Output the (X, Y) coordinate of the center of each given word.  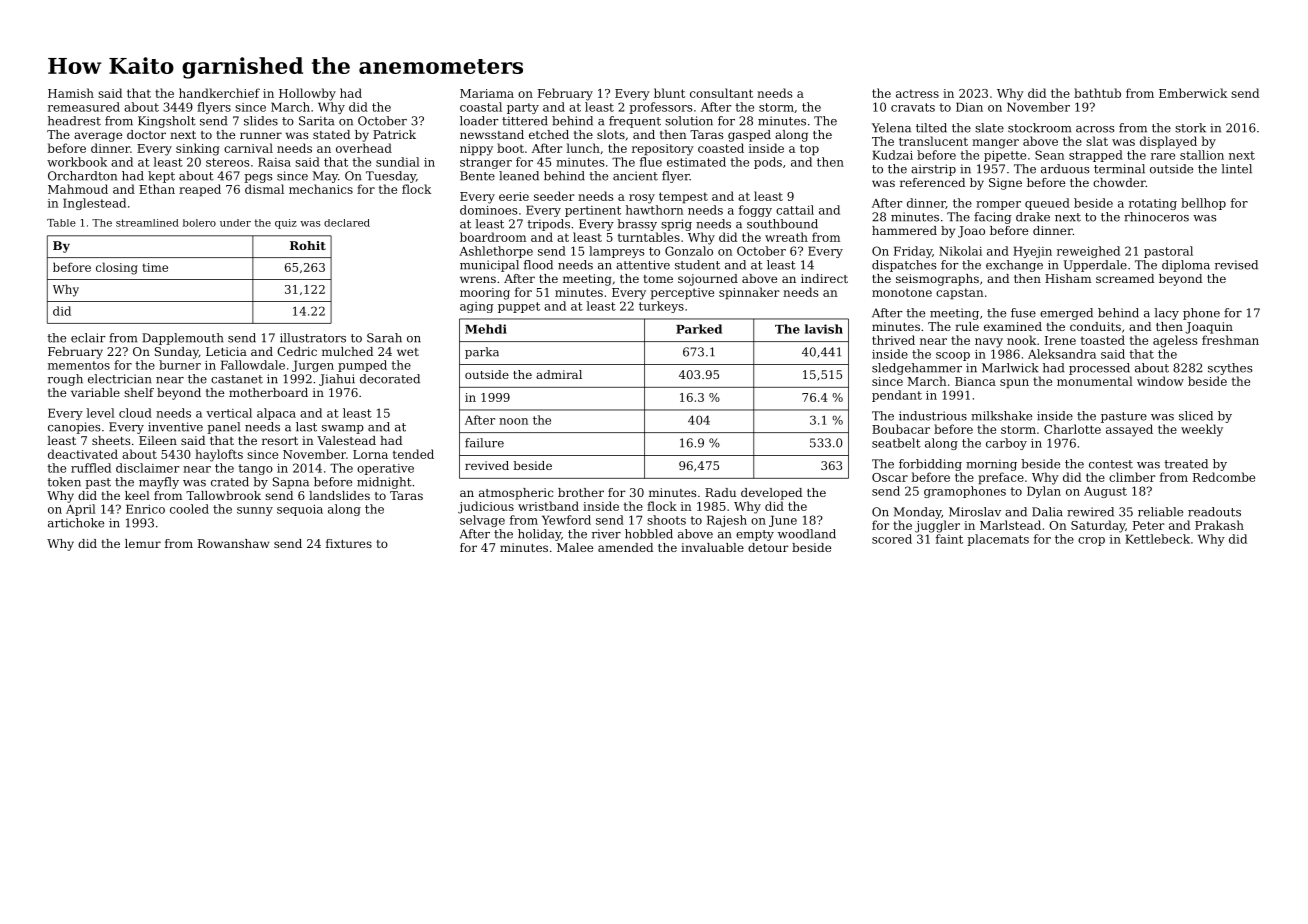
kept (161, 177)
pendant (897, 396)
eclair (88, 338)
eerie (514, 196)
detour (768, 547)
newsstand (492, 134)
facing (992, 218)
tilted (931, 128)
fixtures (349, 543)
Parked (699, 329)
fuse (1023, 313)
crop (1091, 541)
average (98, 137)
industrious (933, 416)
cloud (135, 413)
